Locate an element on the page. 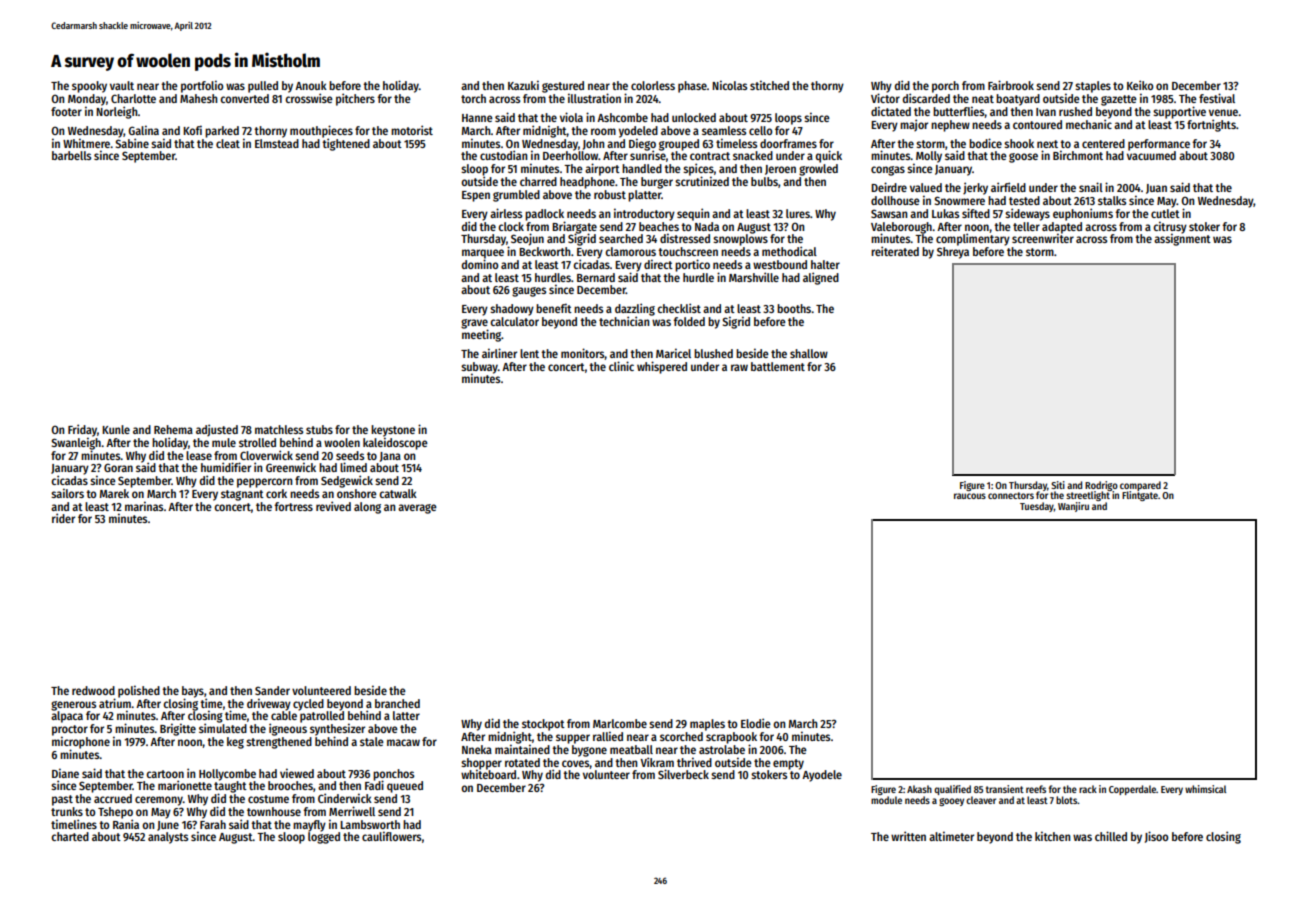 This document has width=1308, height=924. Nicolas is located at coordinates (729, 85).
